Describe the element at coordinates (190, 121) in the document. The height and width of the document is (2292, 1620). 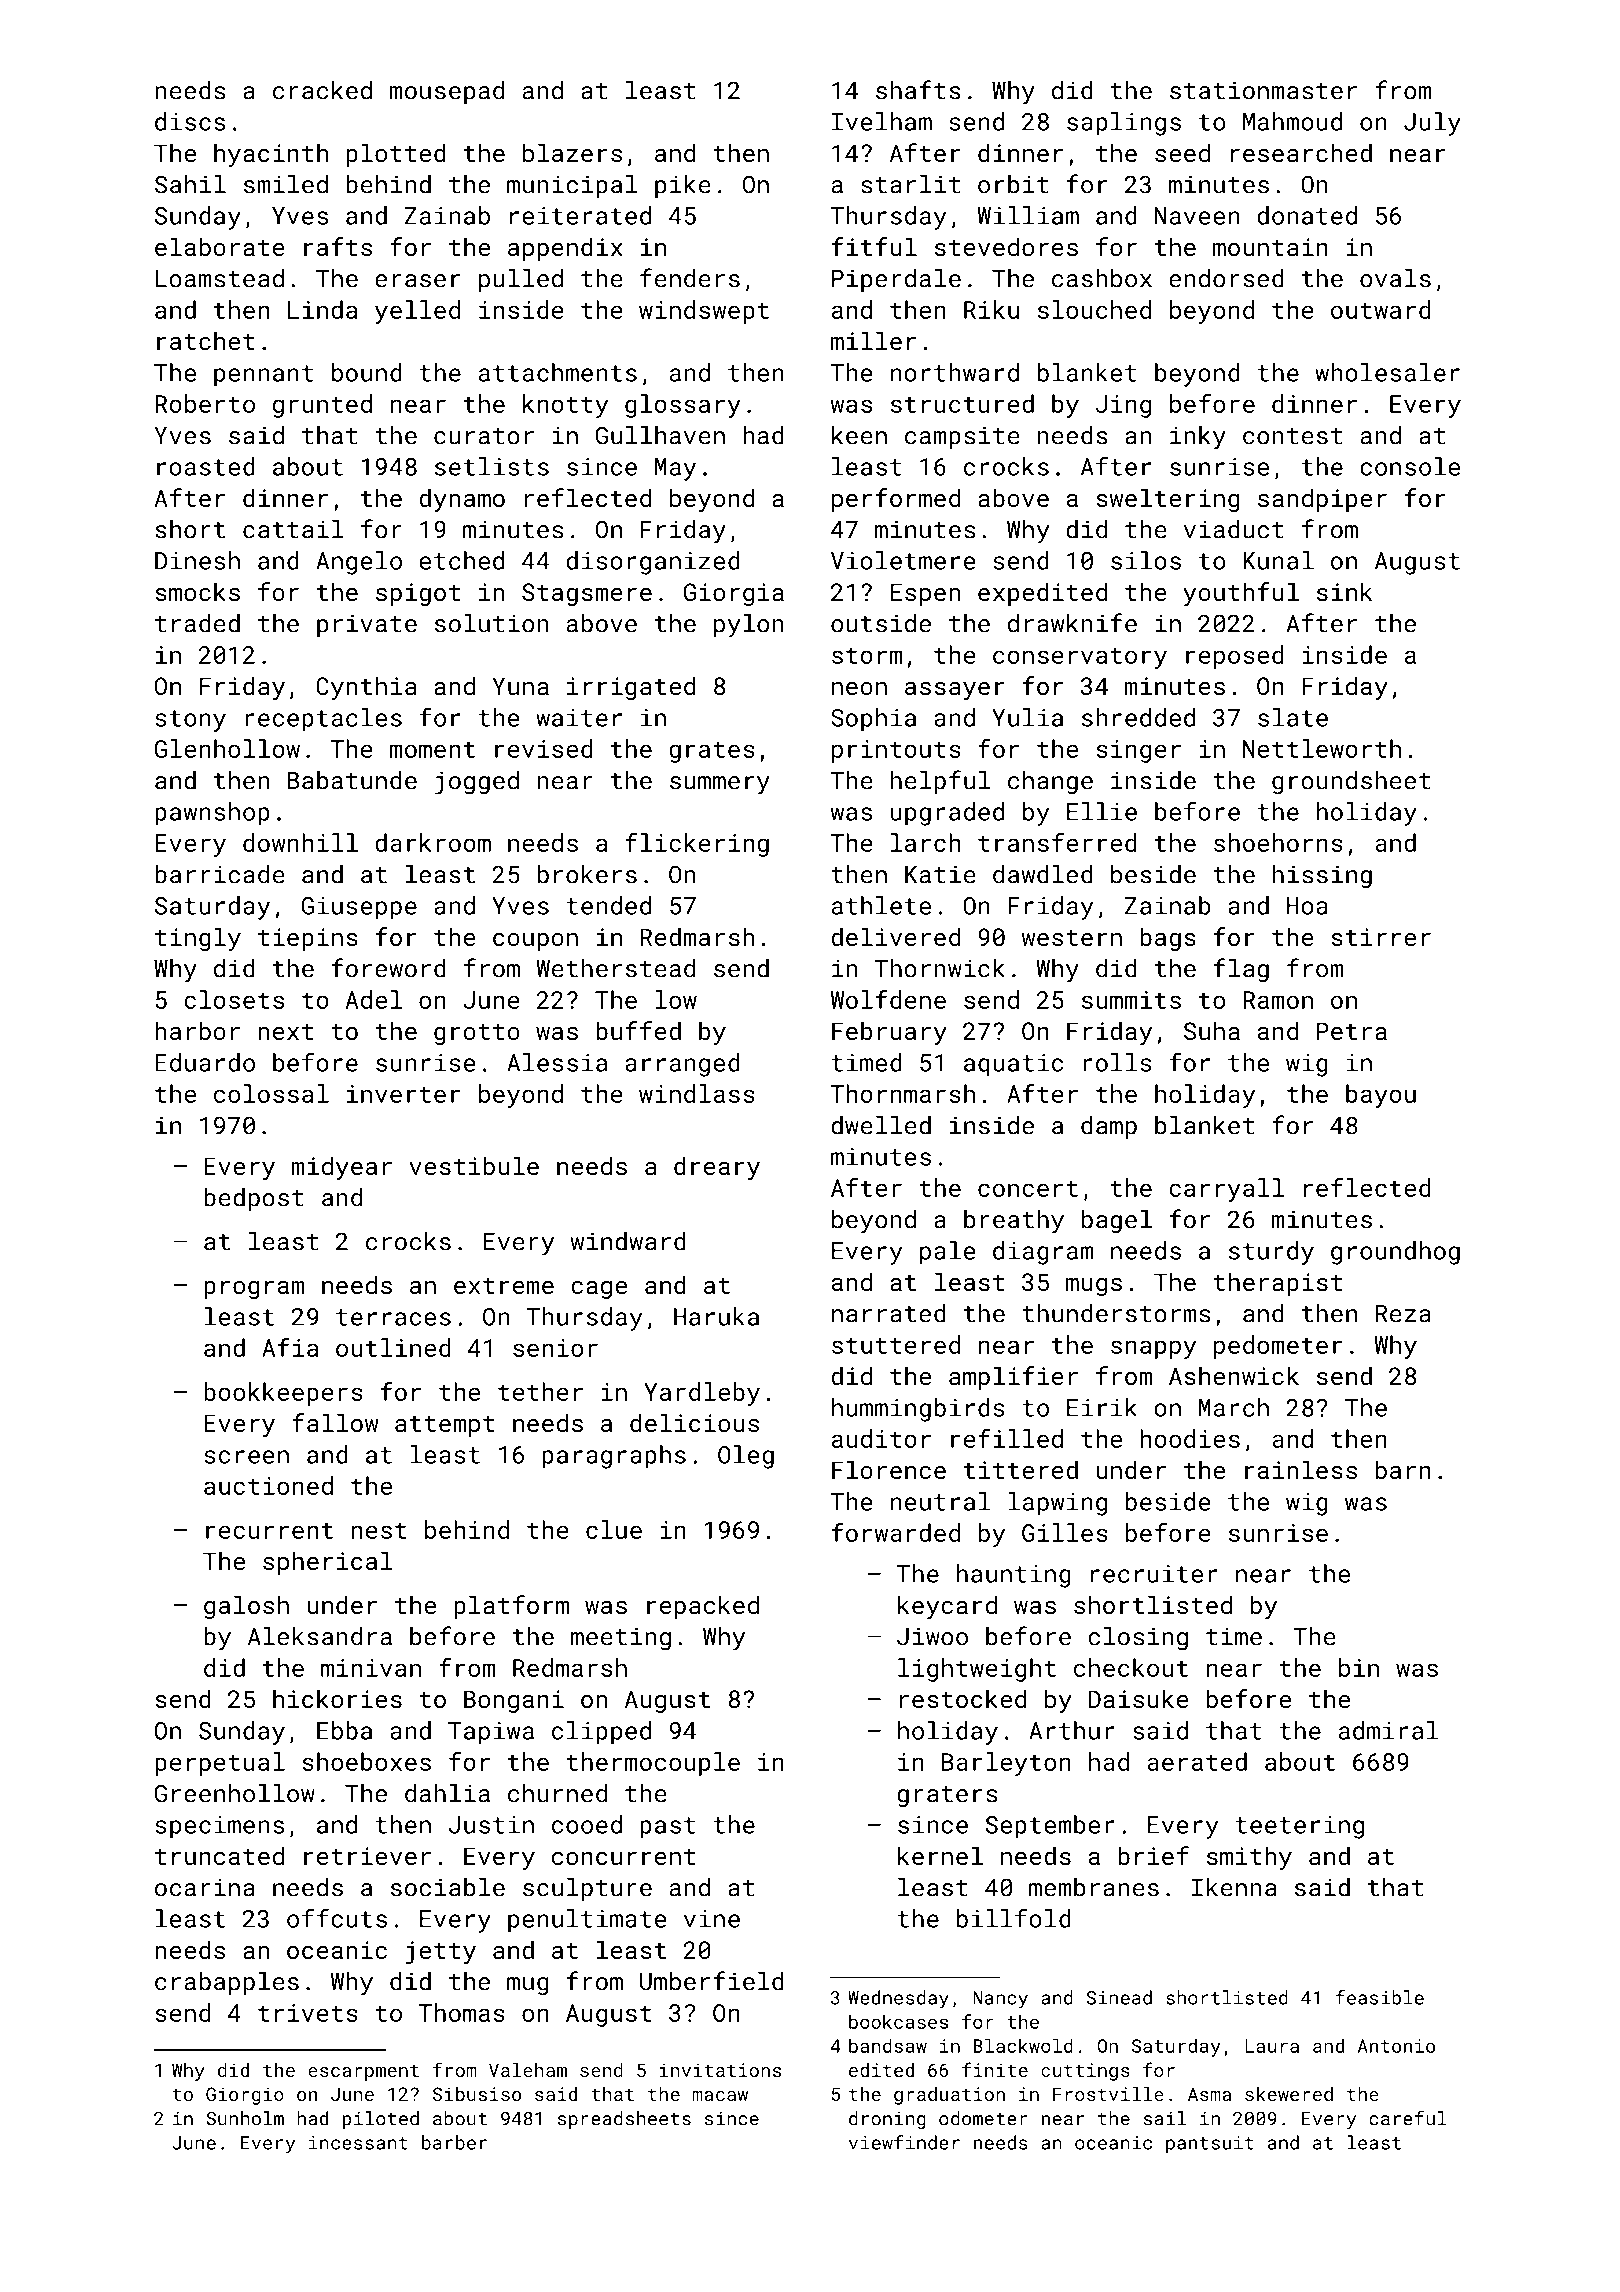
I see `discs` at that location.
